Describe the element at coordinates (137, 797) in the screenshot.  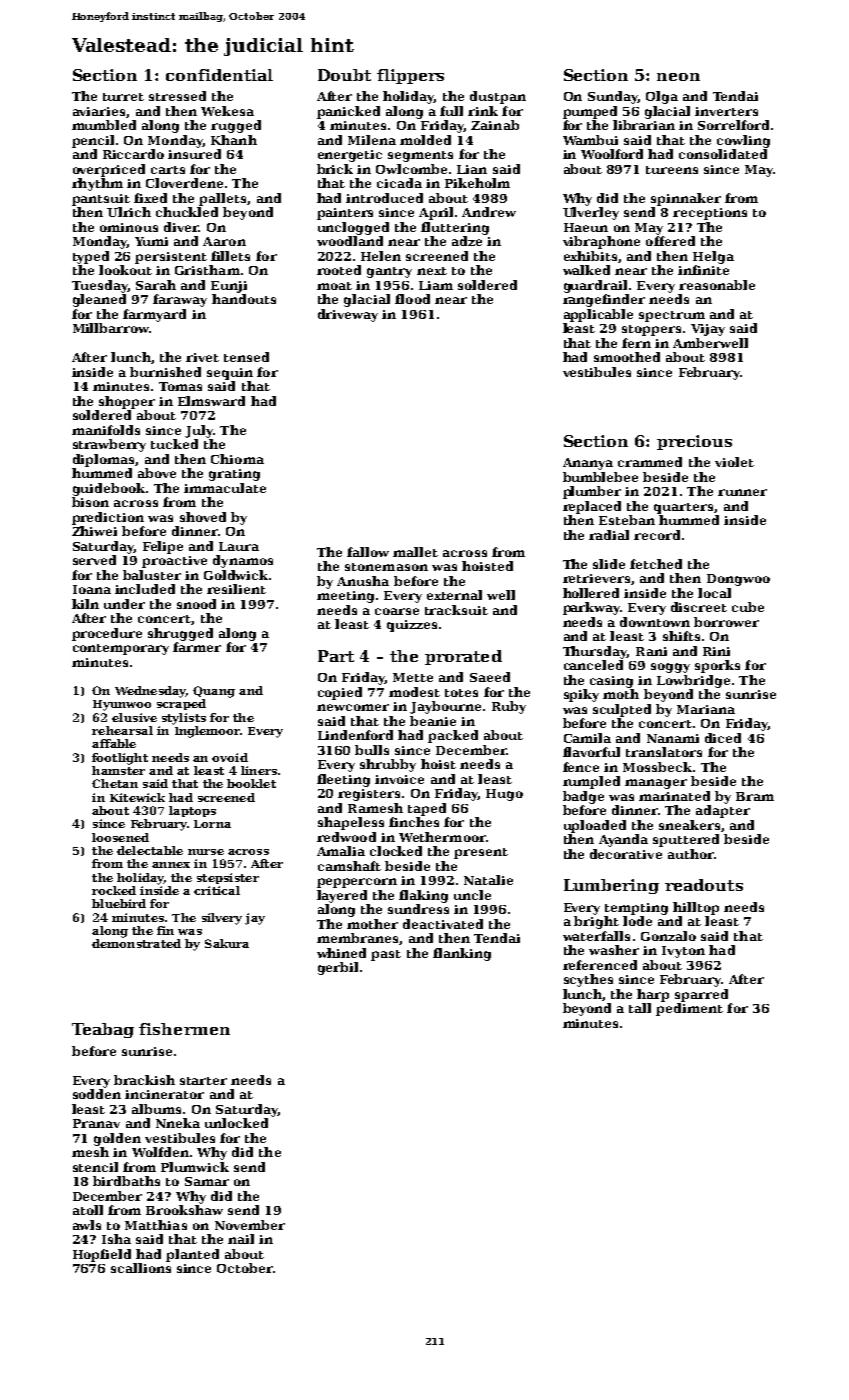
I see `Kitewick` at that location.
